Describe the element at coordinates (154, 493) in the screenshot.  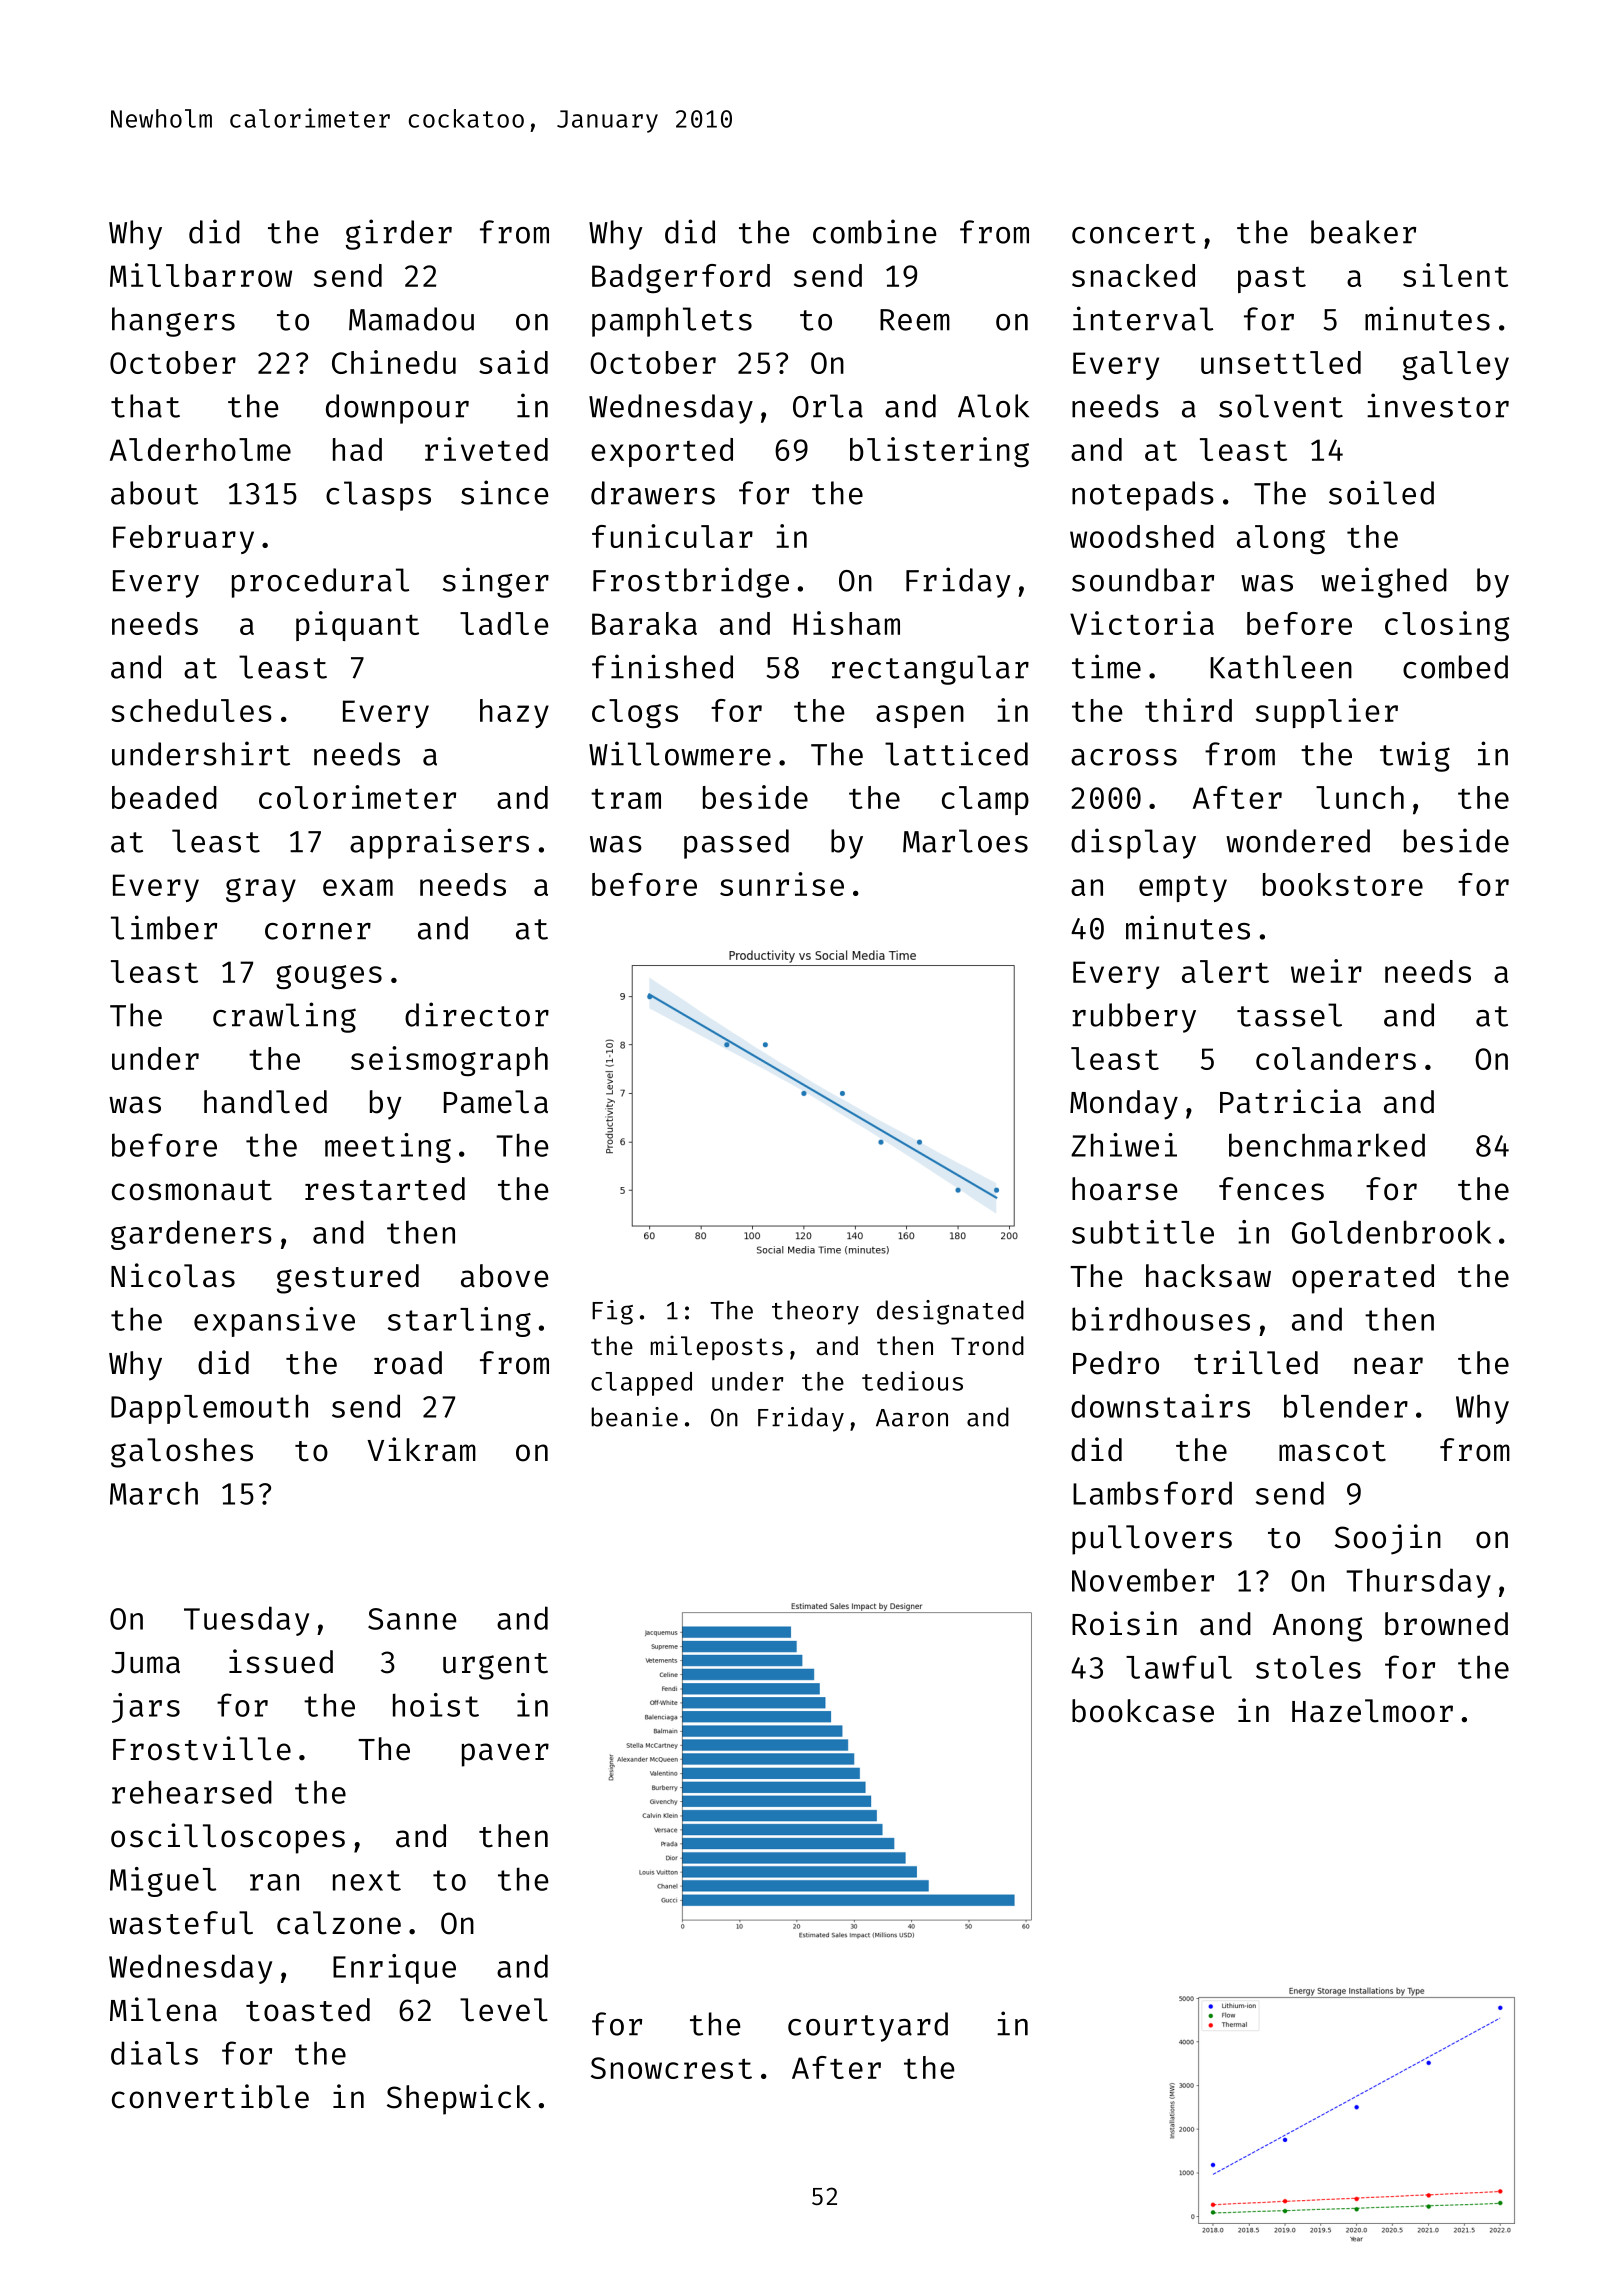
I see `about` at that location.
